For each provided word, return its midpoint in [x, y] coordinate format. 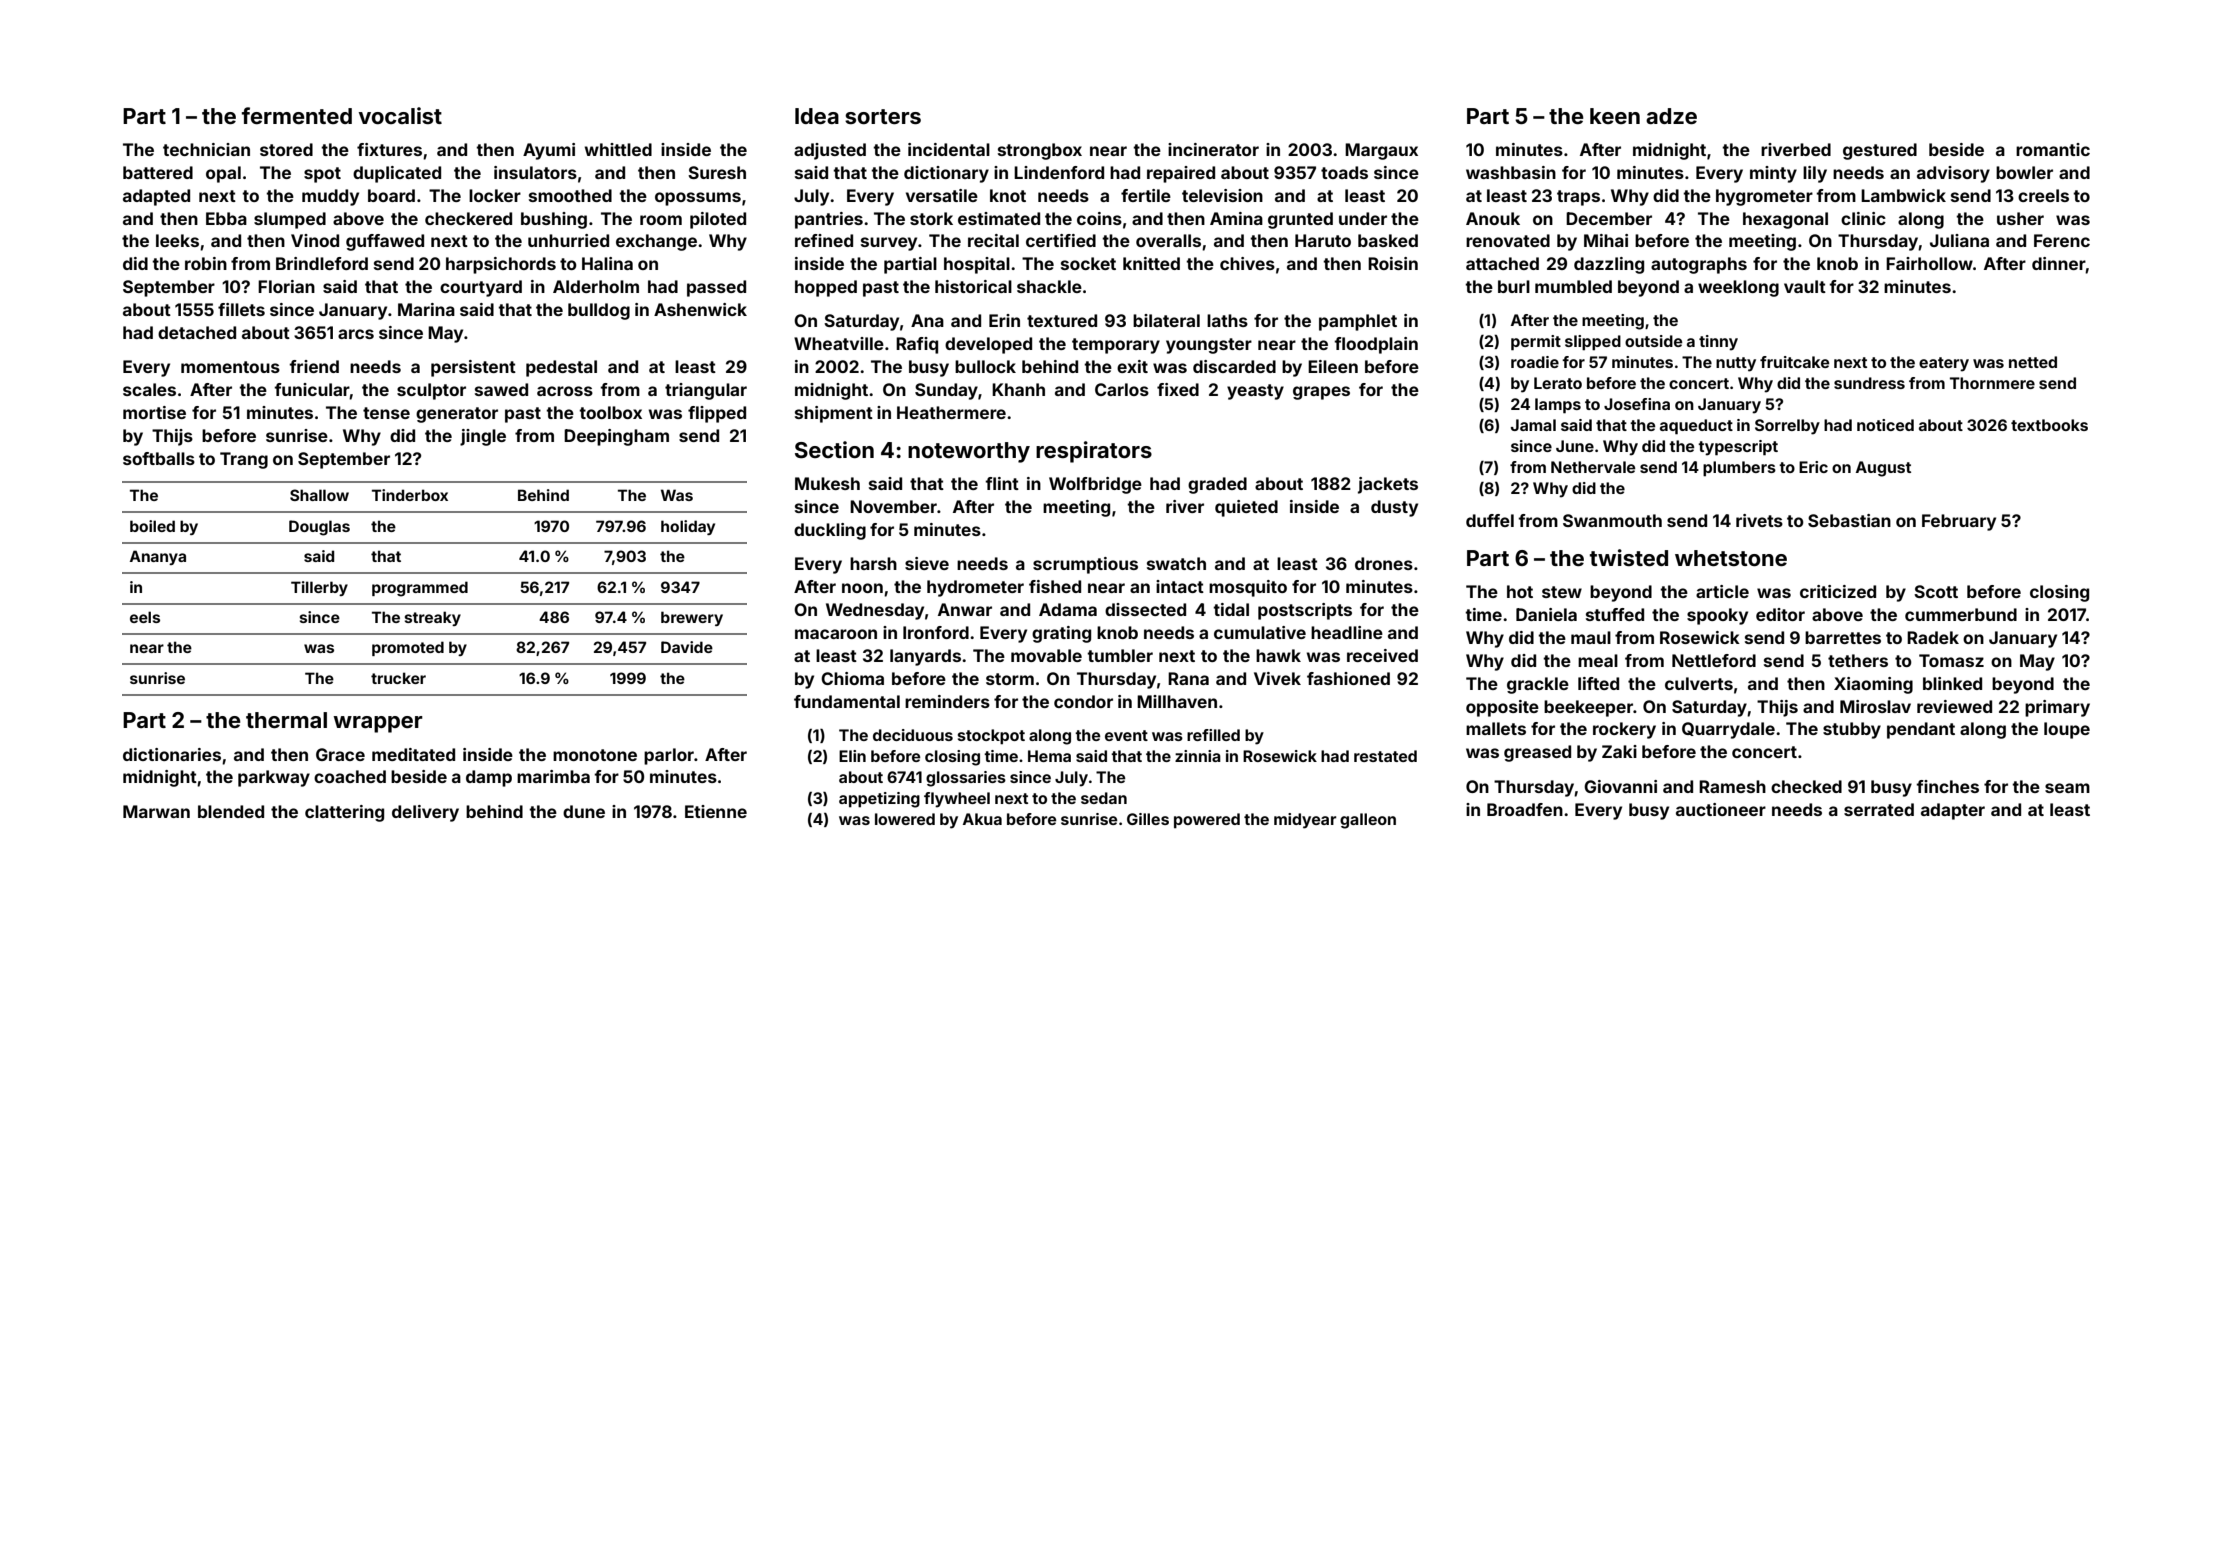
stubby [1852, 730]
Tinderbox [410, 495]
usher [2020, 218]
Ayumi [549, 151]
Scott [1936, 591]
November [893, 506]
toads [1344, 172]
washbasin [1511, 172]
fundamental [847, 701]
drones [1384, 563]
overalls [1168, 240]
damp [489, 778]
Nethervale [1593, 467]
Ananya [158, 557]
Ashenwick [700, 309]
